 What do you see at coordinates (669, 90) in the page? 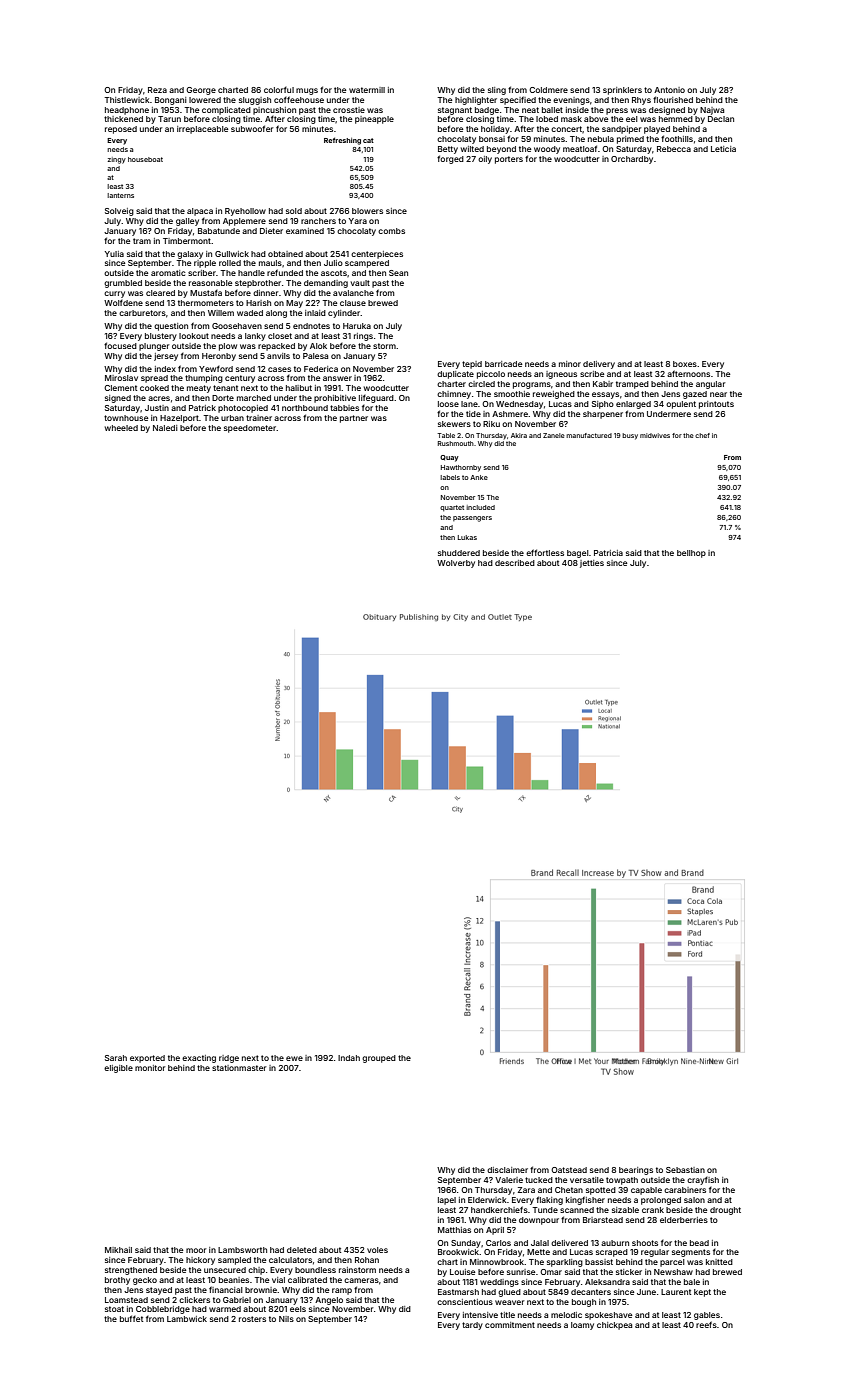
I see `Antonio` at bounding box center [669, 90].
